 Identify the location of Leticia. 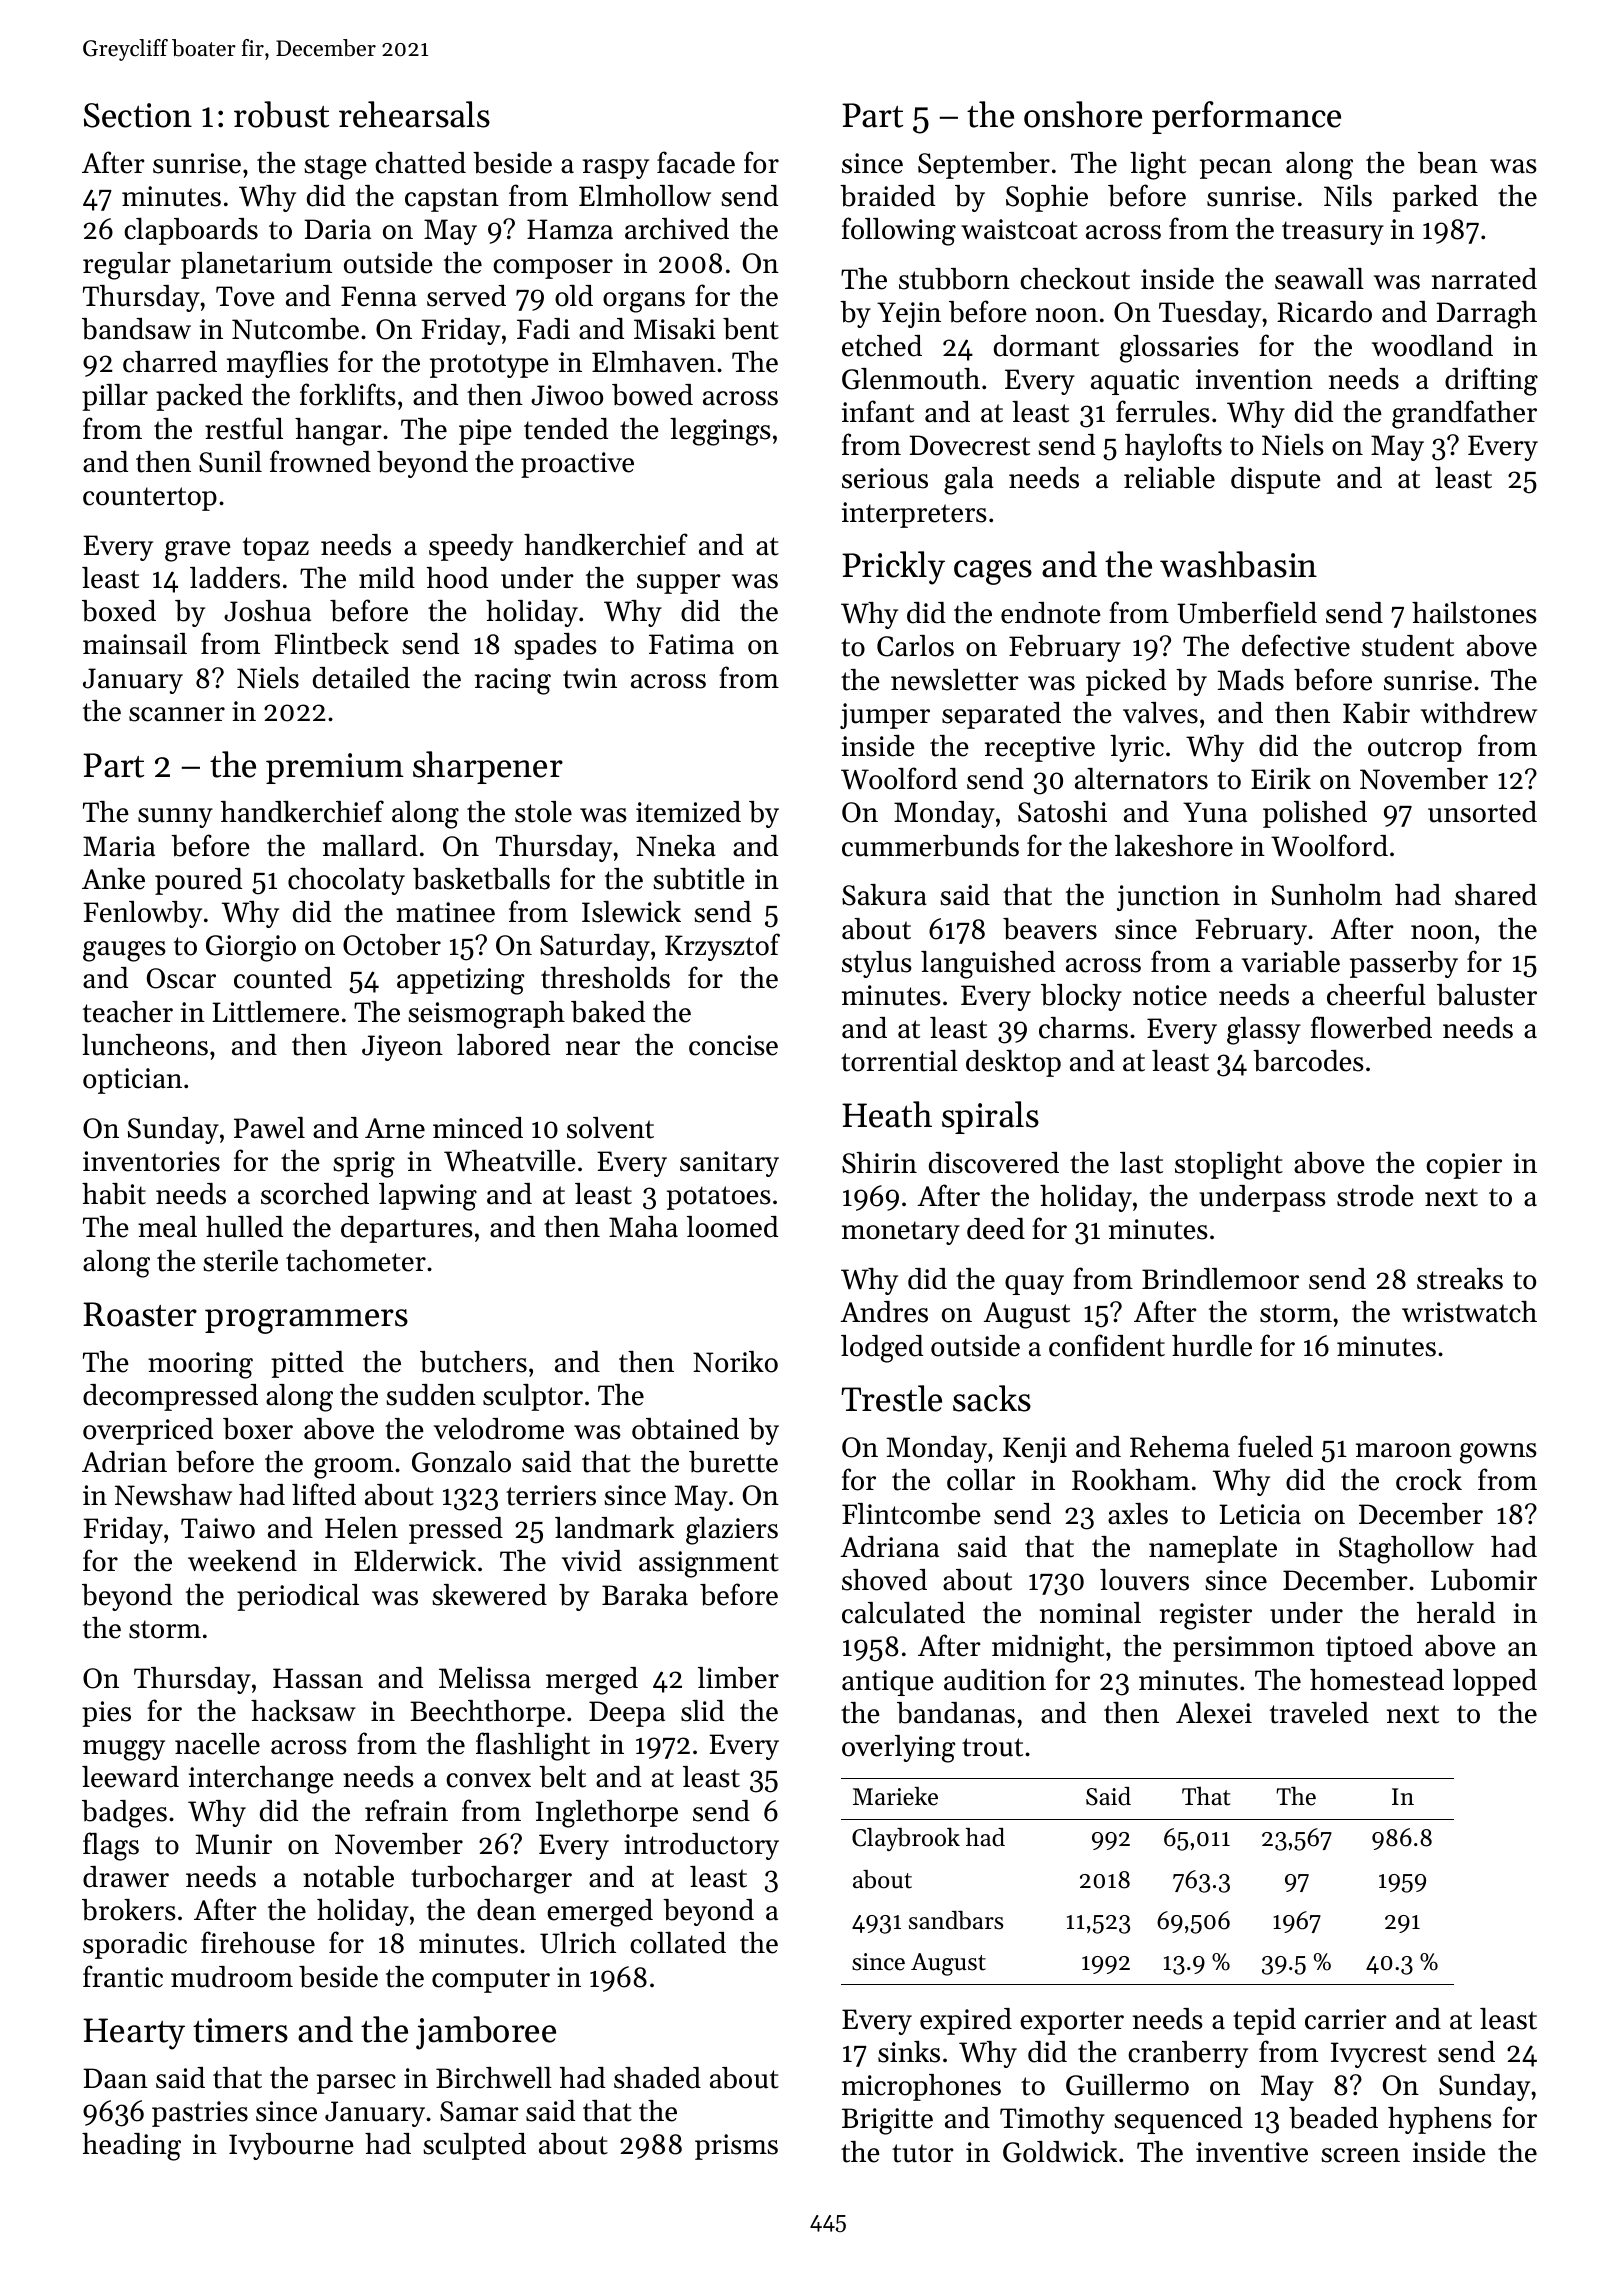
(1260, 1514).
